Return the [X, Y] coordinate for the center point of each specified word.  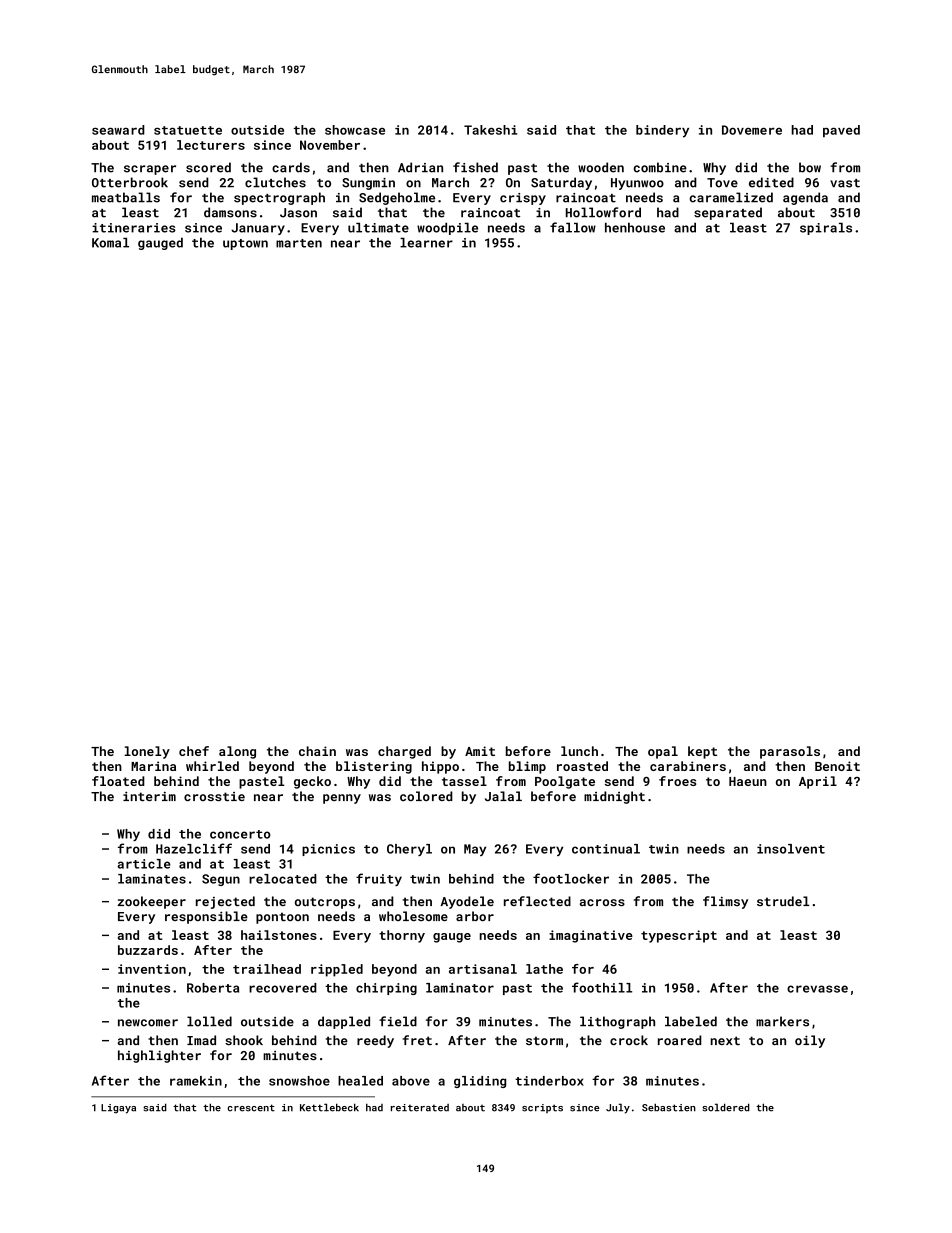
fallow [573, 227]
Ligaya [118, 1109]
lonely [147, 752]
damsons [230, 212]
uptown [245, 244]
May [475, 850]
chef [194, 751]
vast [845, 183]
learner [426, 242]
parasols [790, 752]
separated [728, 213]
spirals [826, 228]
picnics [328, 850]
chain [317, 751]
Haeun [748, 781]
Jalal [503, 796]
